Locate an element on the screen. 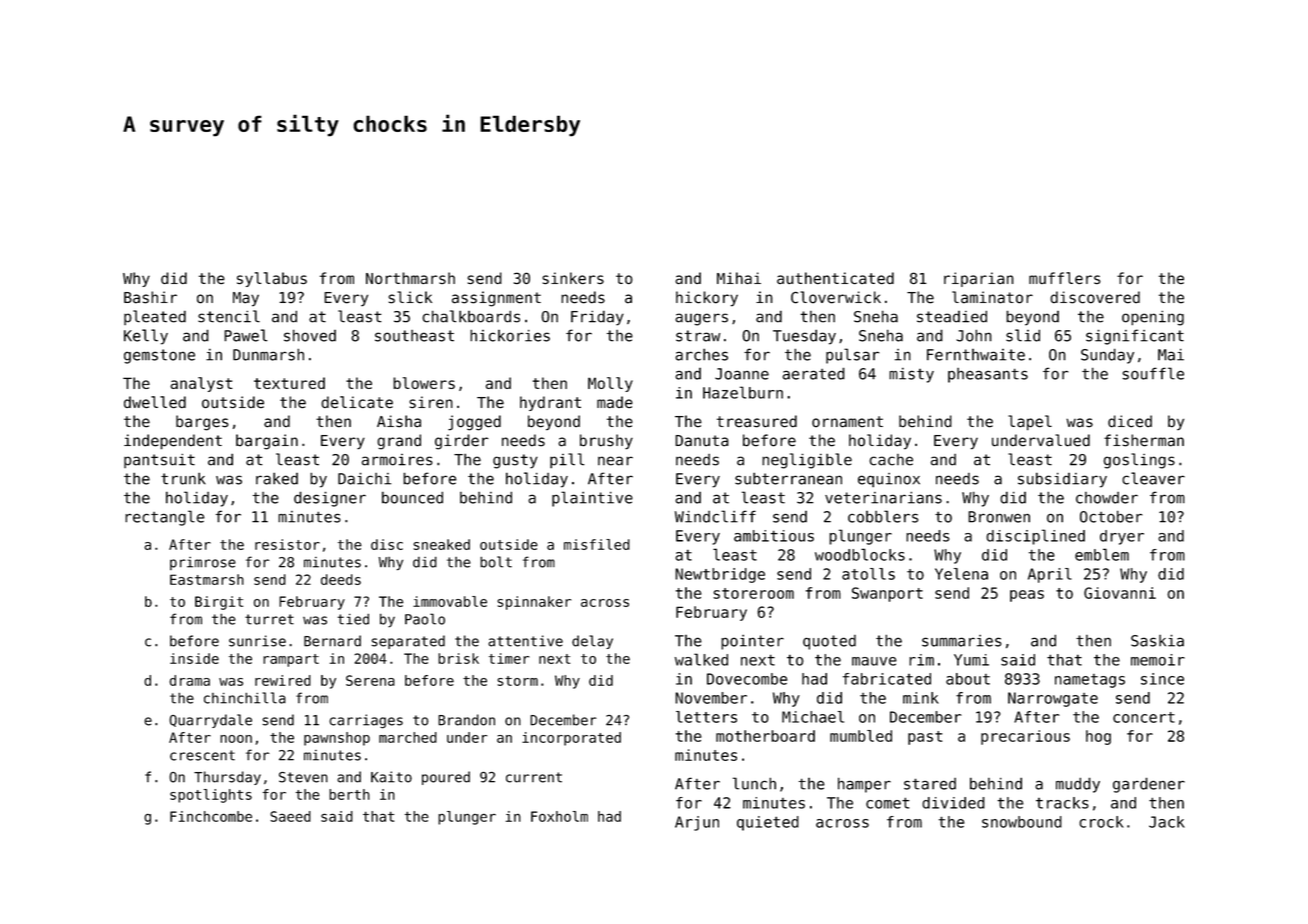 The width and height of the screenshot is (1308, 924). sneaked is located at coordinates (441, 544).
